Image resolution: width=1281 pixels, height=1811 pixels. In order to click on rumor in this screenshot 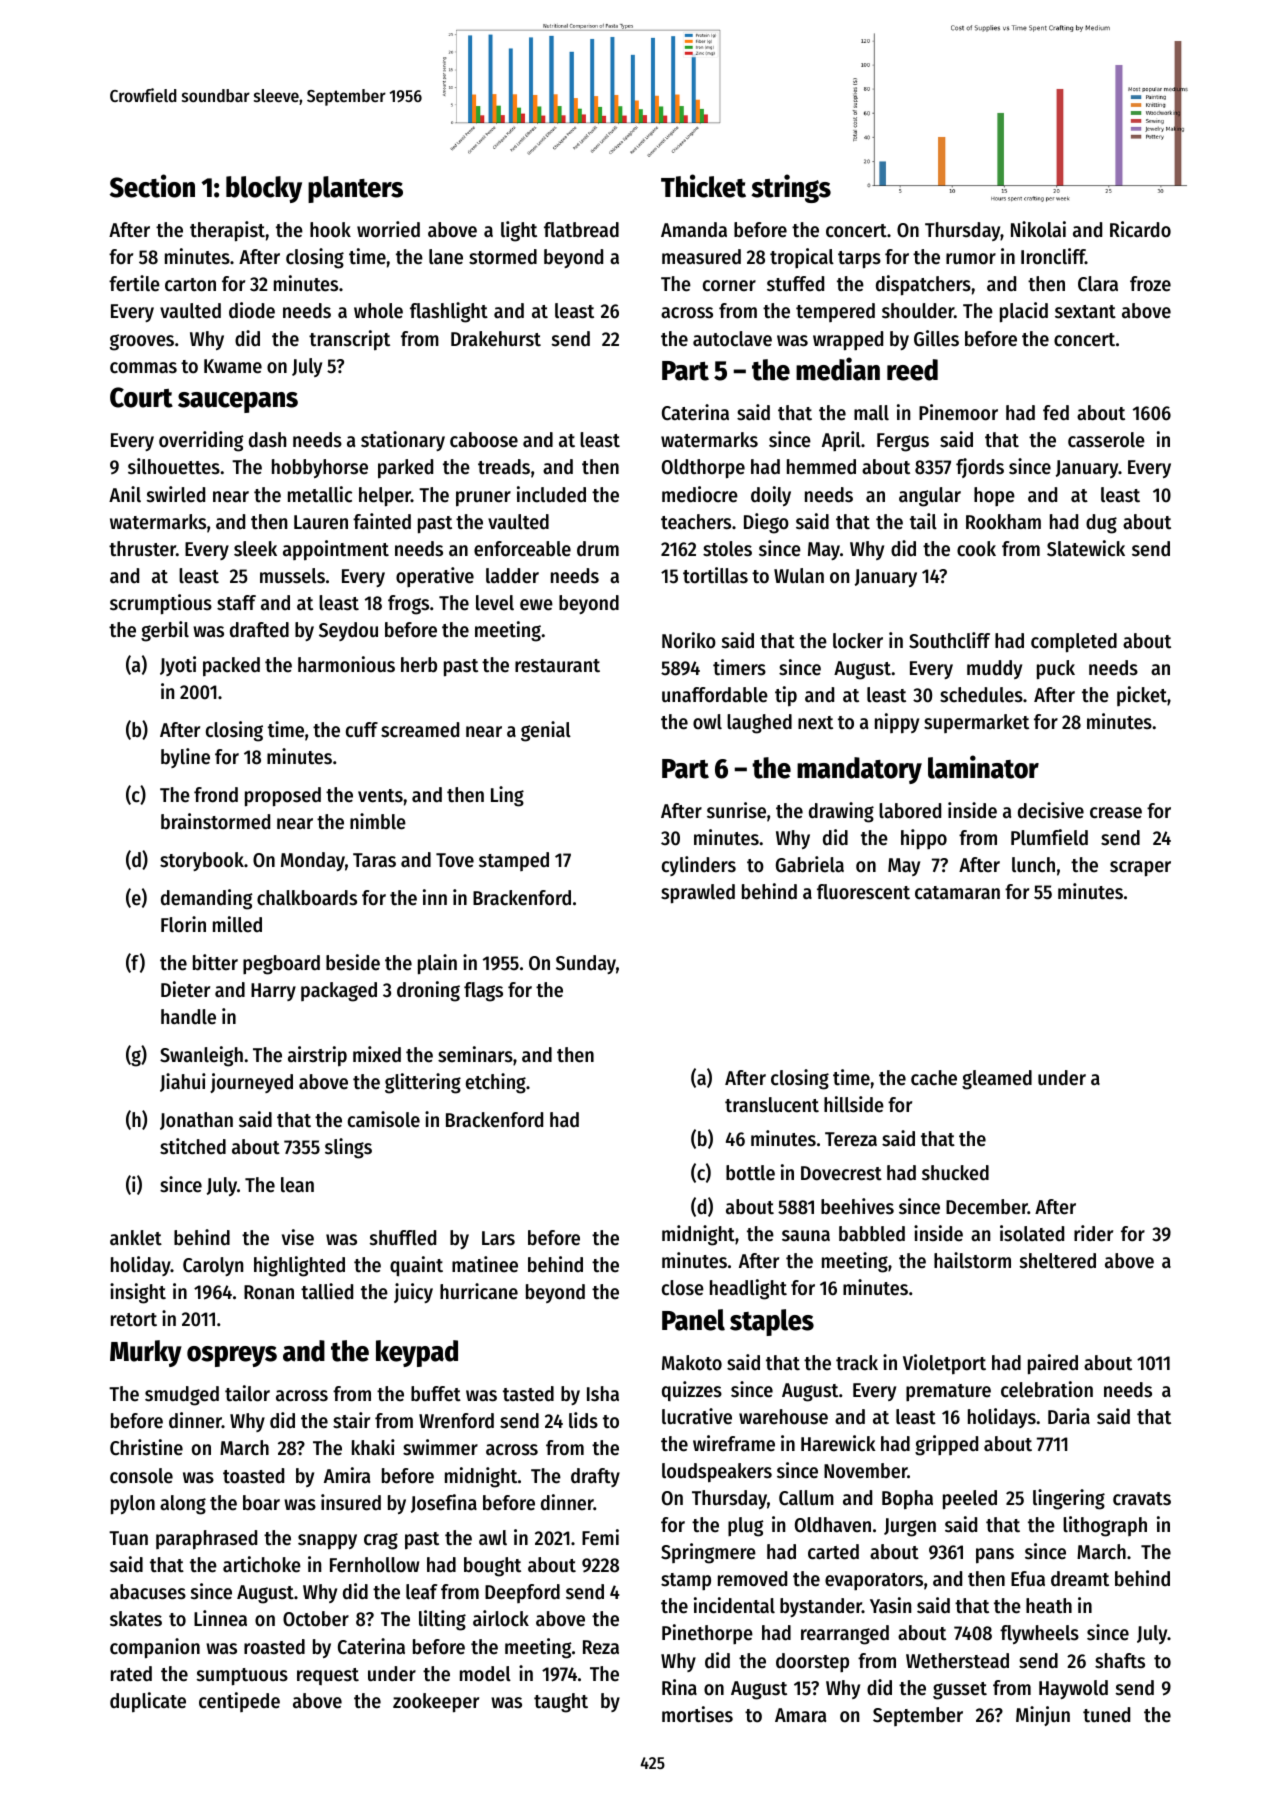, I will do `click(971, 259)`.
